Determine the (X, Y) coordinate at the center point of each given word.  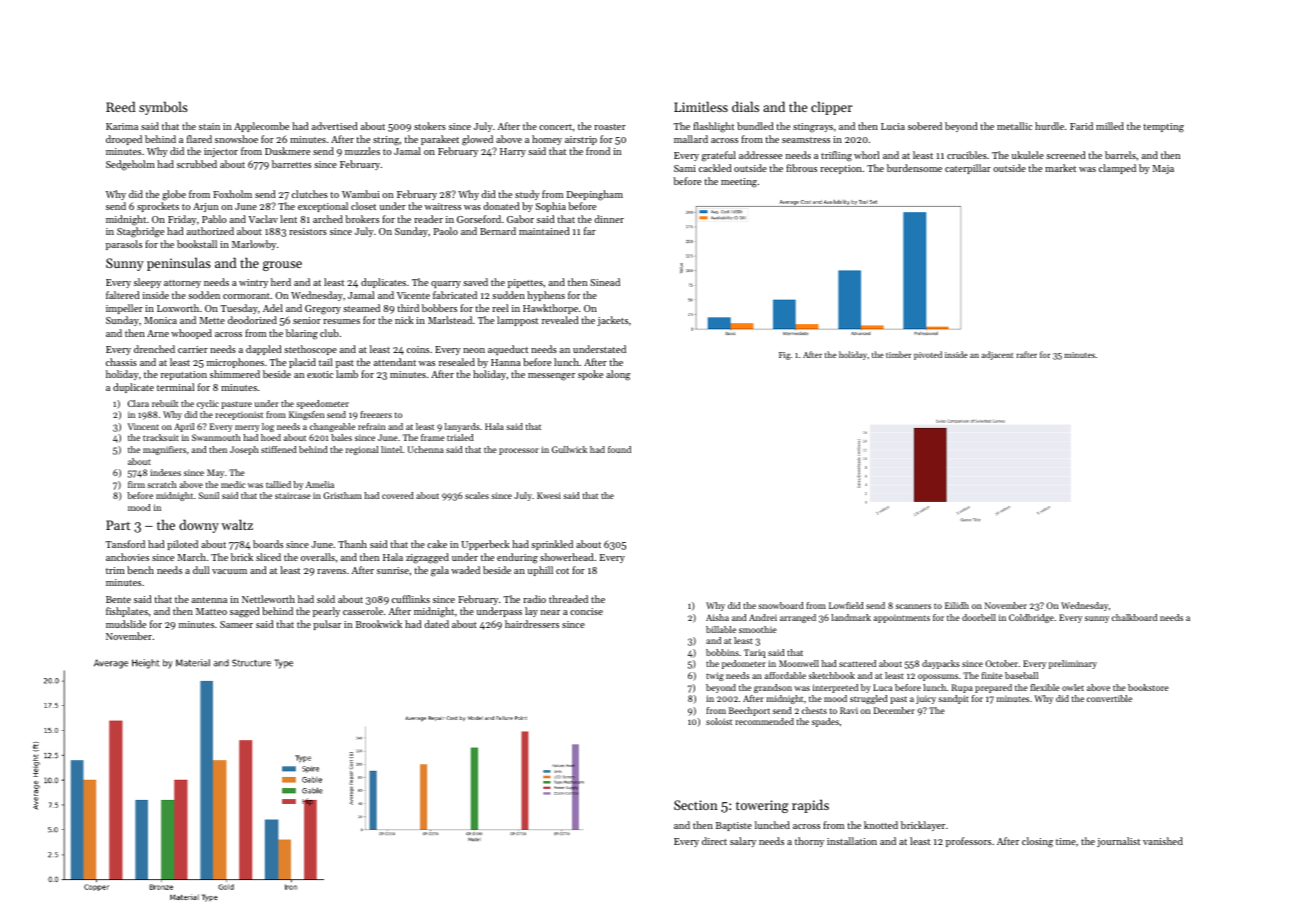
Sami (685, 168)
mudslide (126, 624)
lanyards (462, 427)
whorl (866, 155)
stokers (430, 126)
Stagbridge (140, 232)
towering (762, 806)
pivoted (928, 355)
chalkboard (1134, 617)
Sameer (236, 624)
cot (562, 571)
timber (899, 354)
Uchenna (425, 449)
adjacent (997, 355)
